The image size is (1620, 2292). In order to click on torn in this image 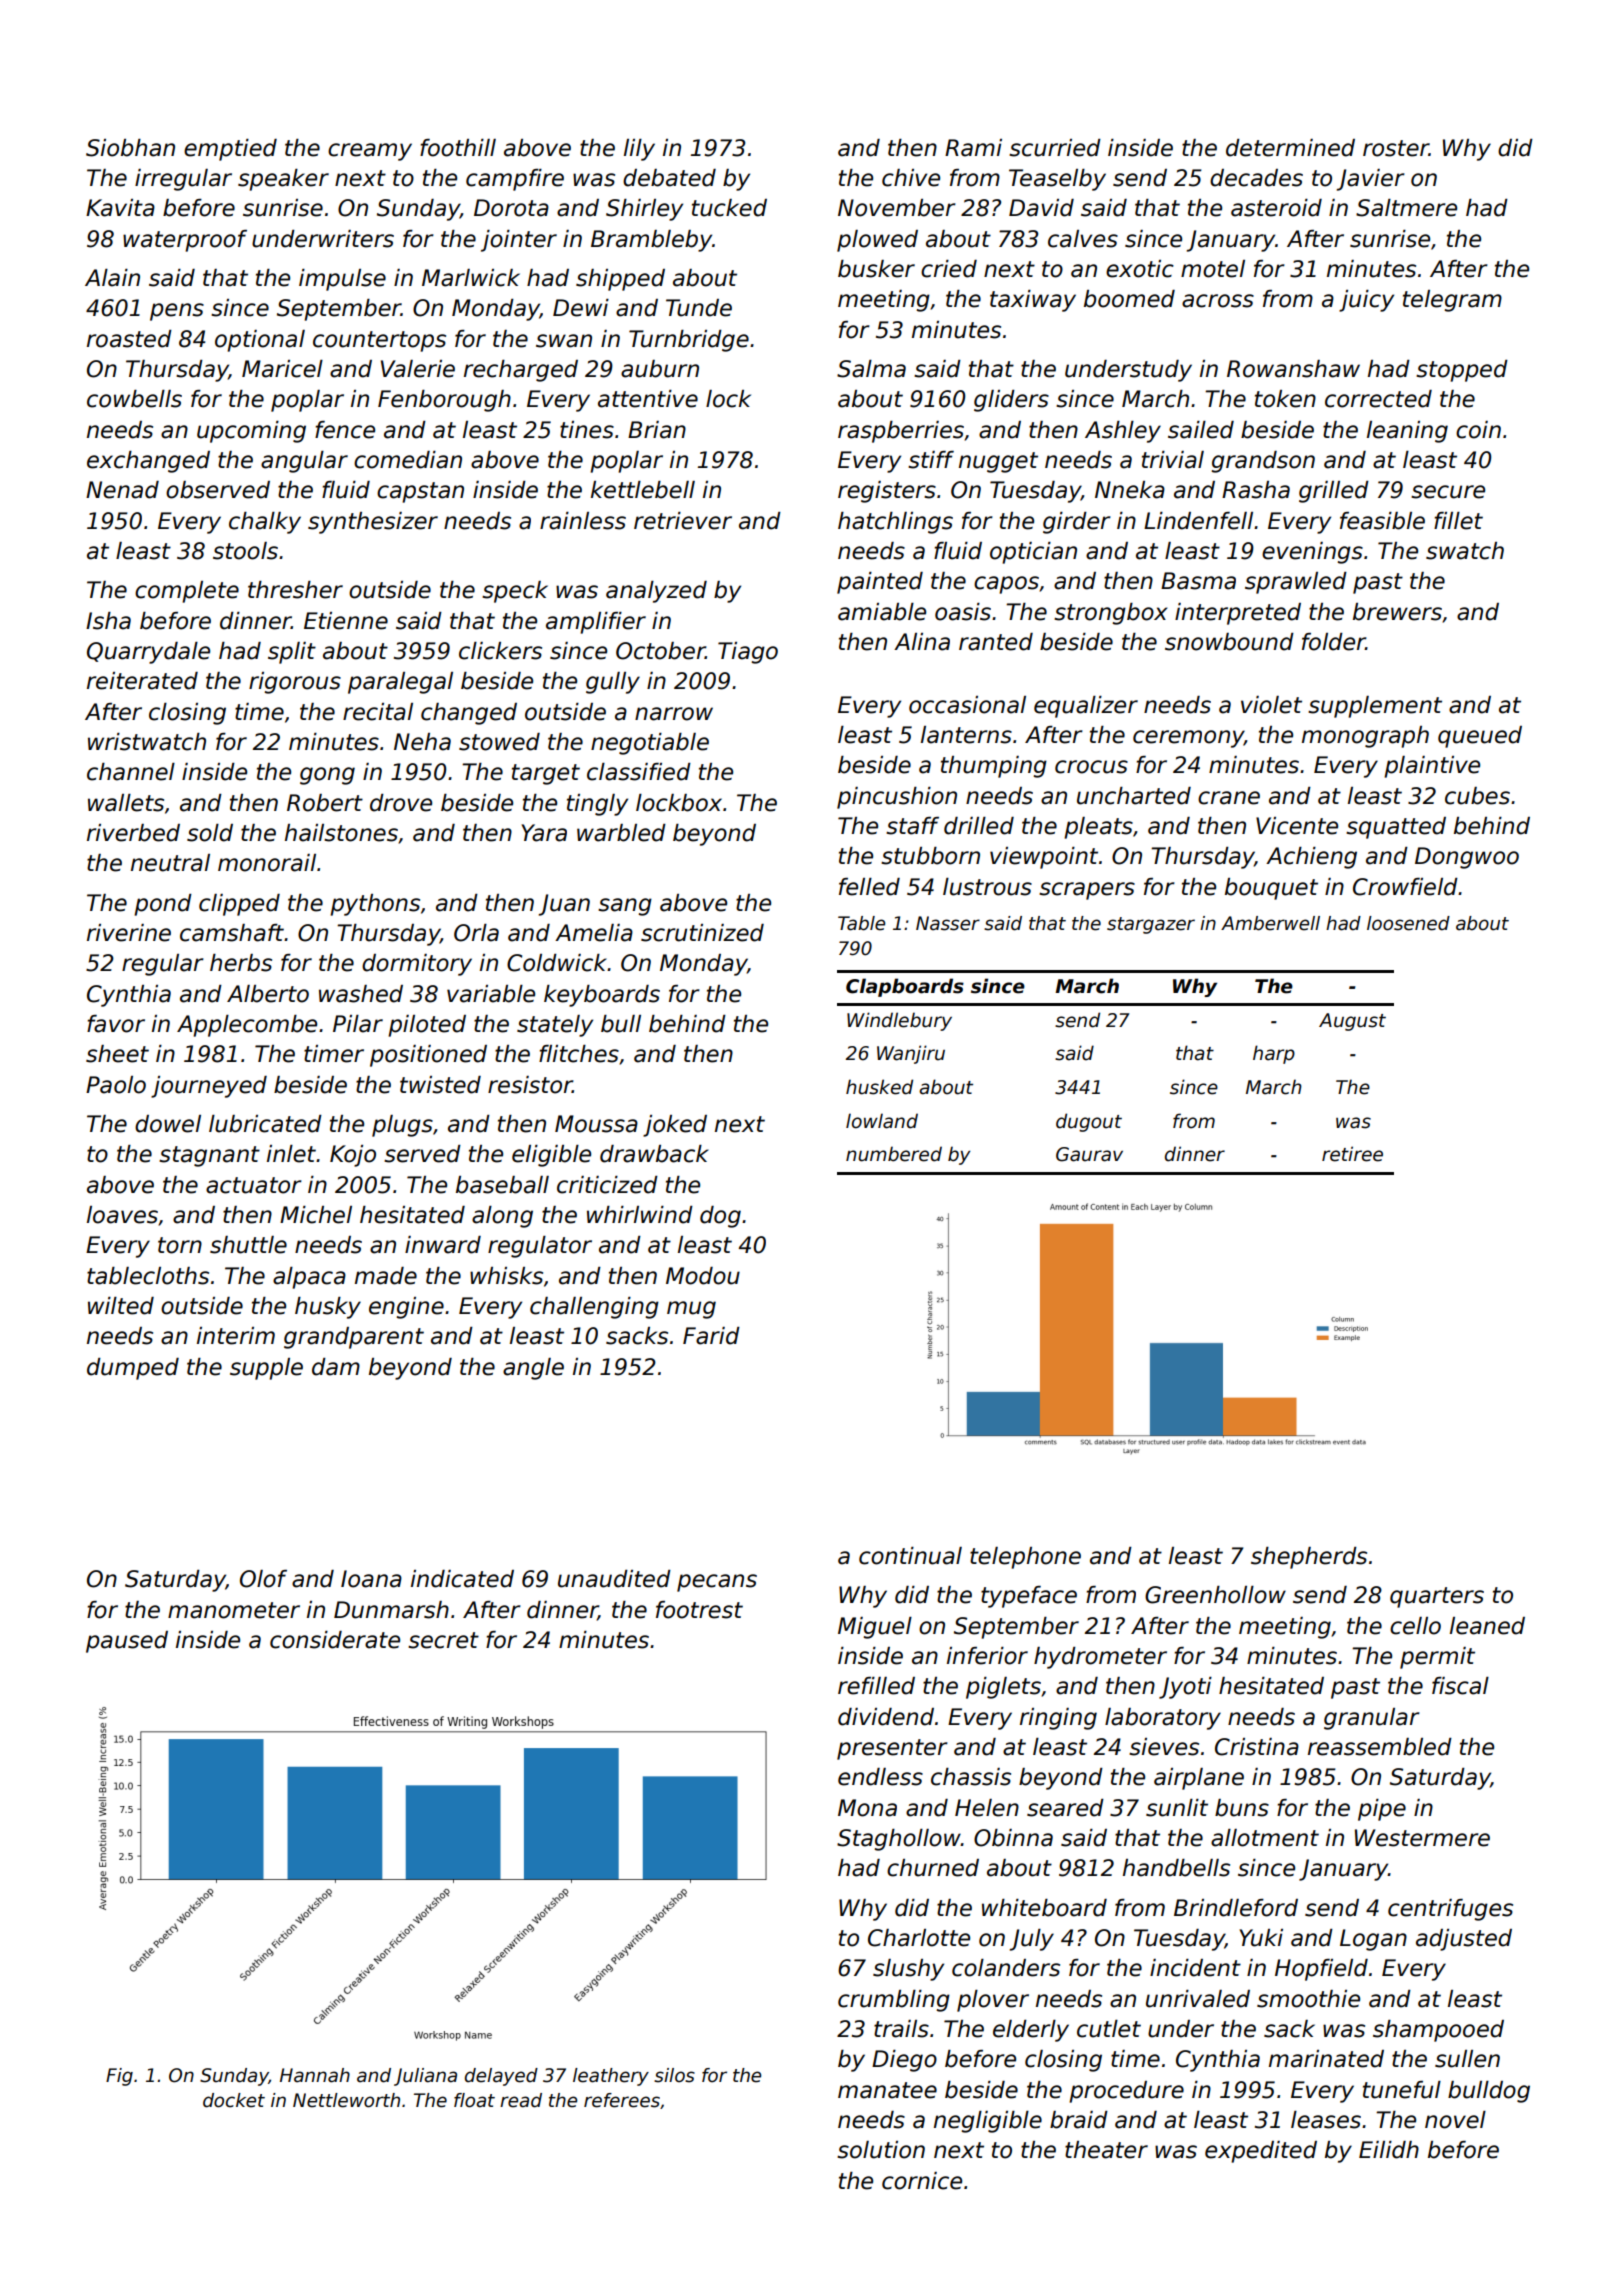, I will do `click(180, 1245)`.
